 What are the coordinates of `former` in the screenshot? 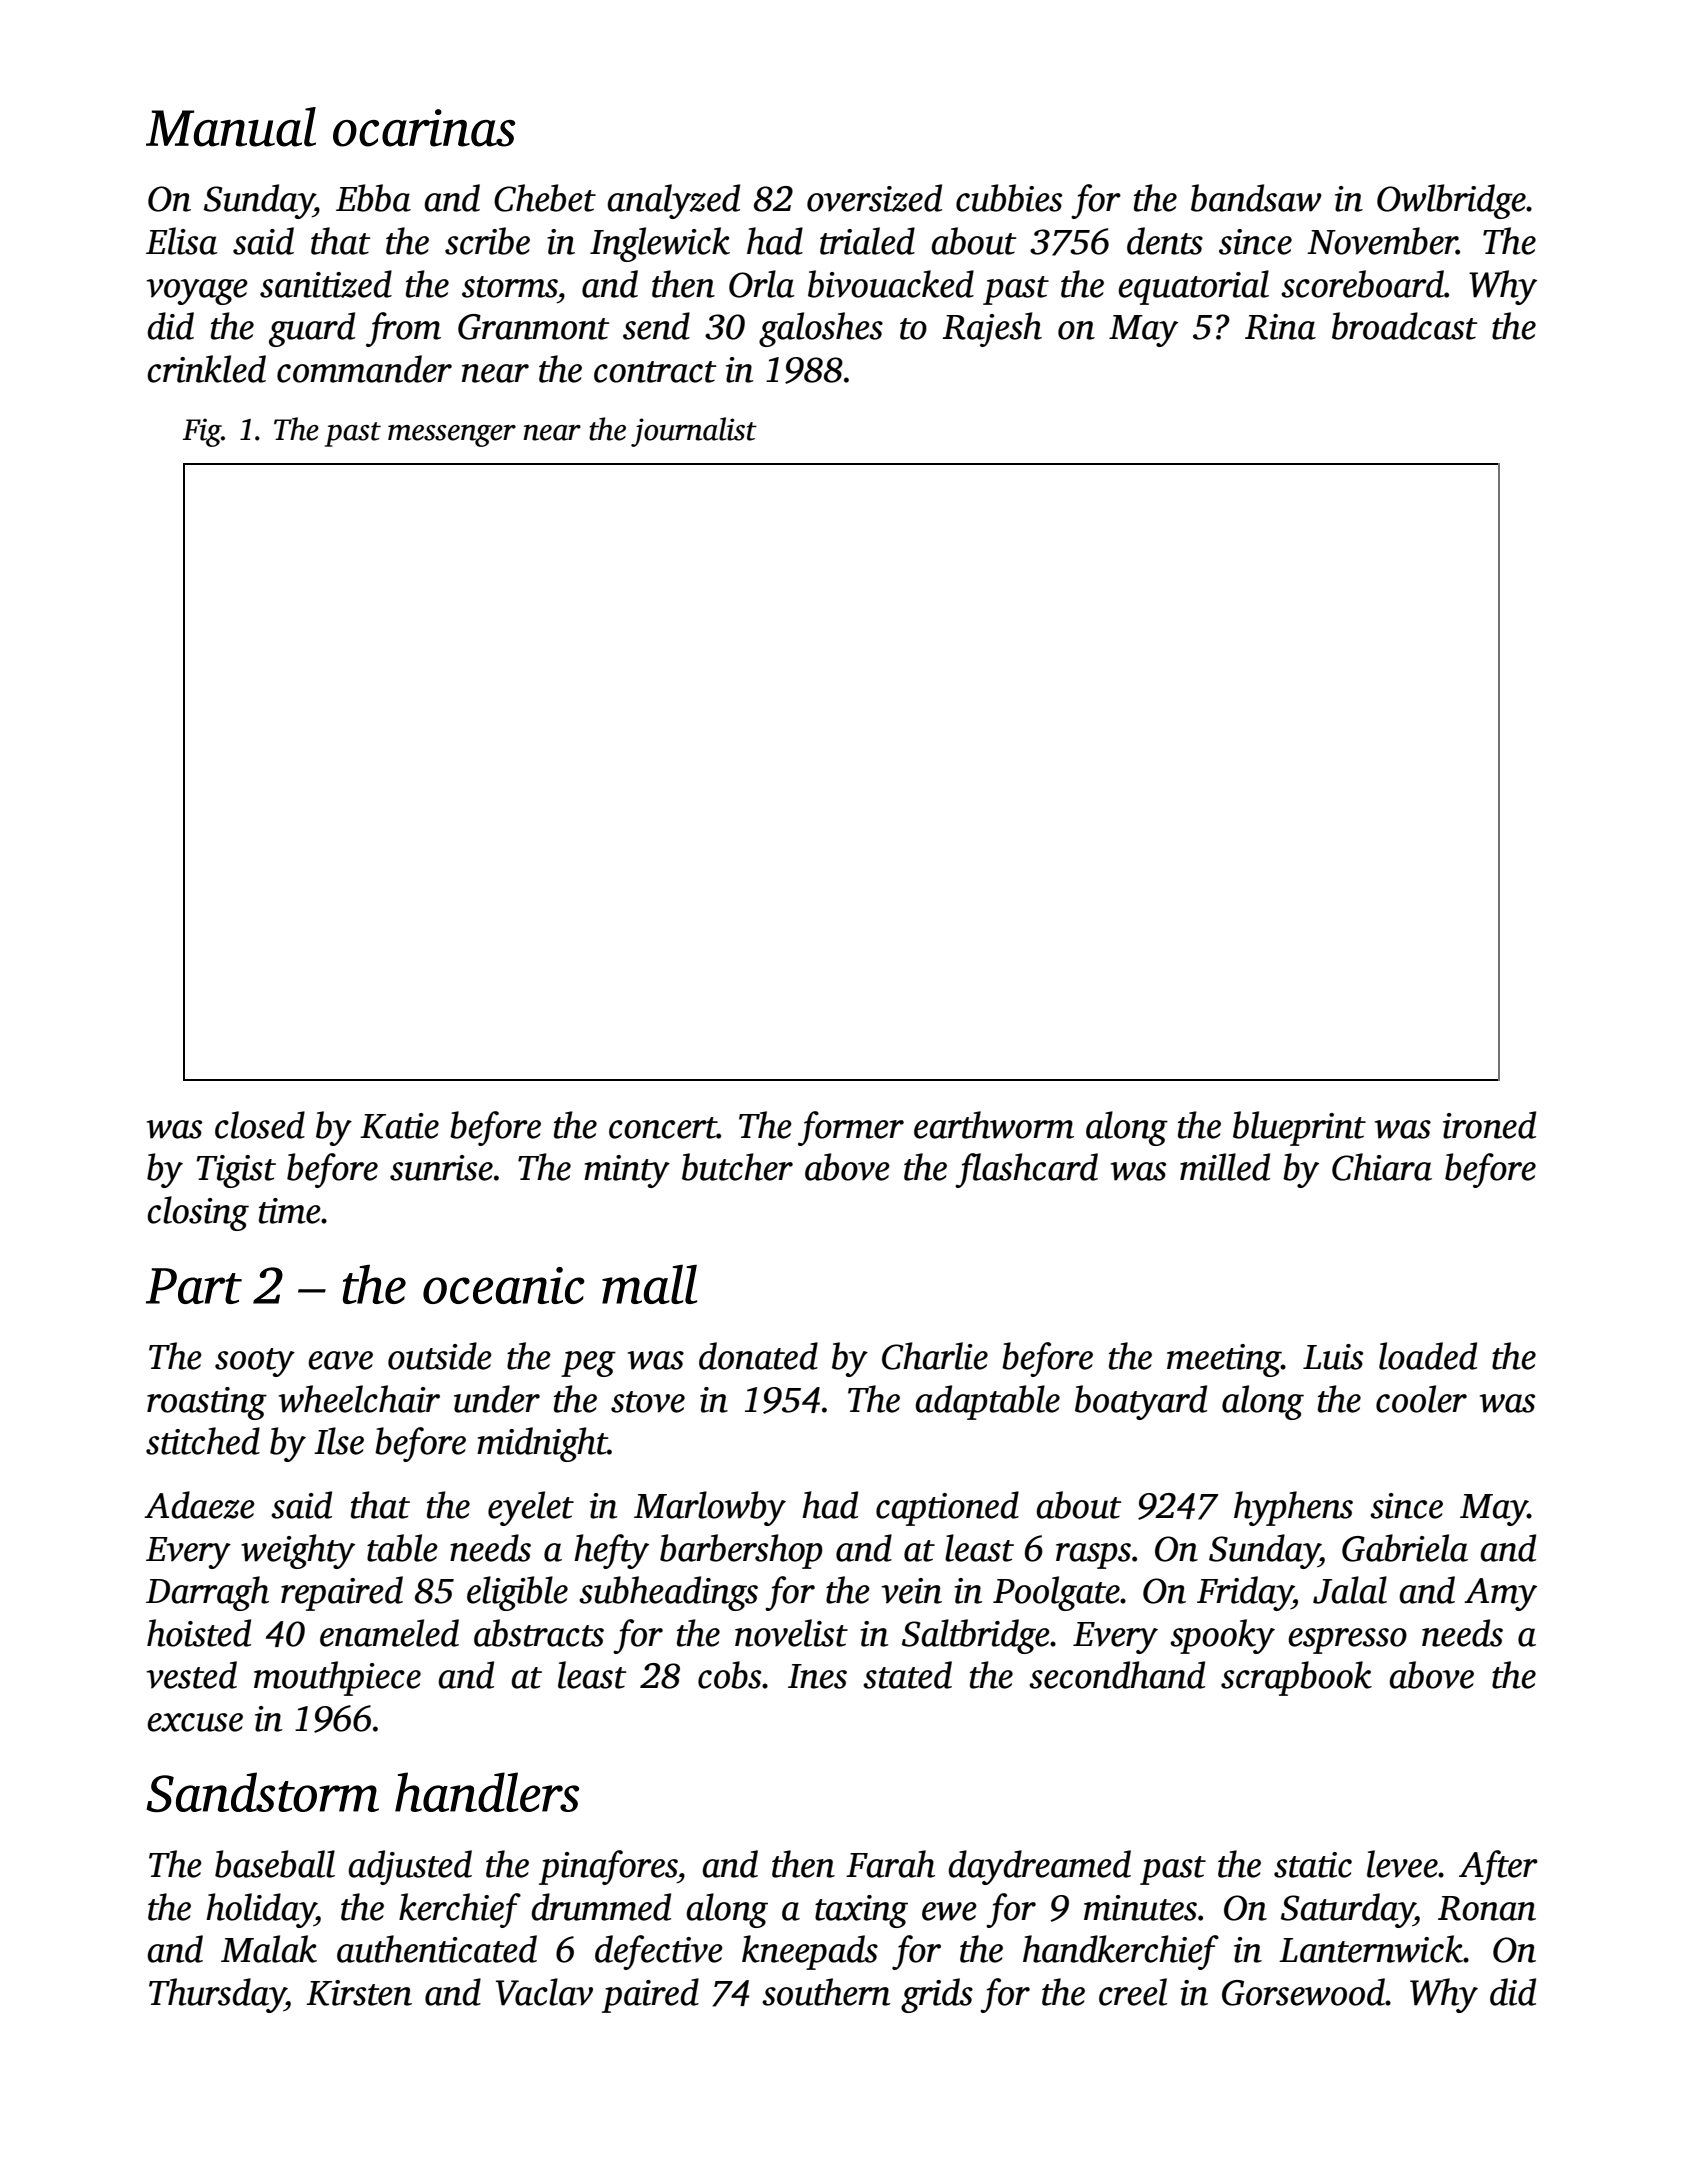 It's located at (851, 1128).
